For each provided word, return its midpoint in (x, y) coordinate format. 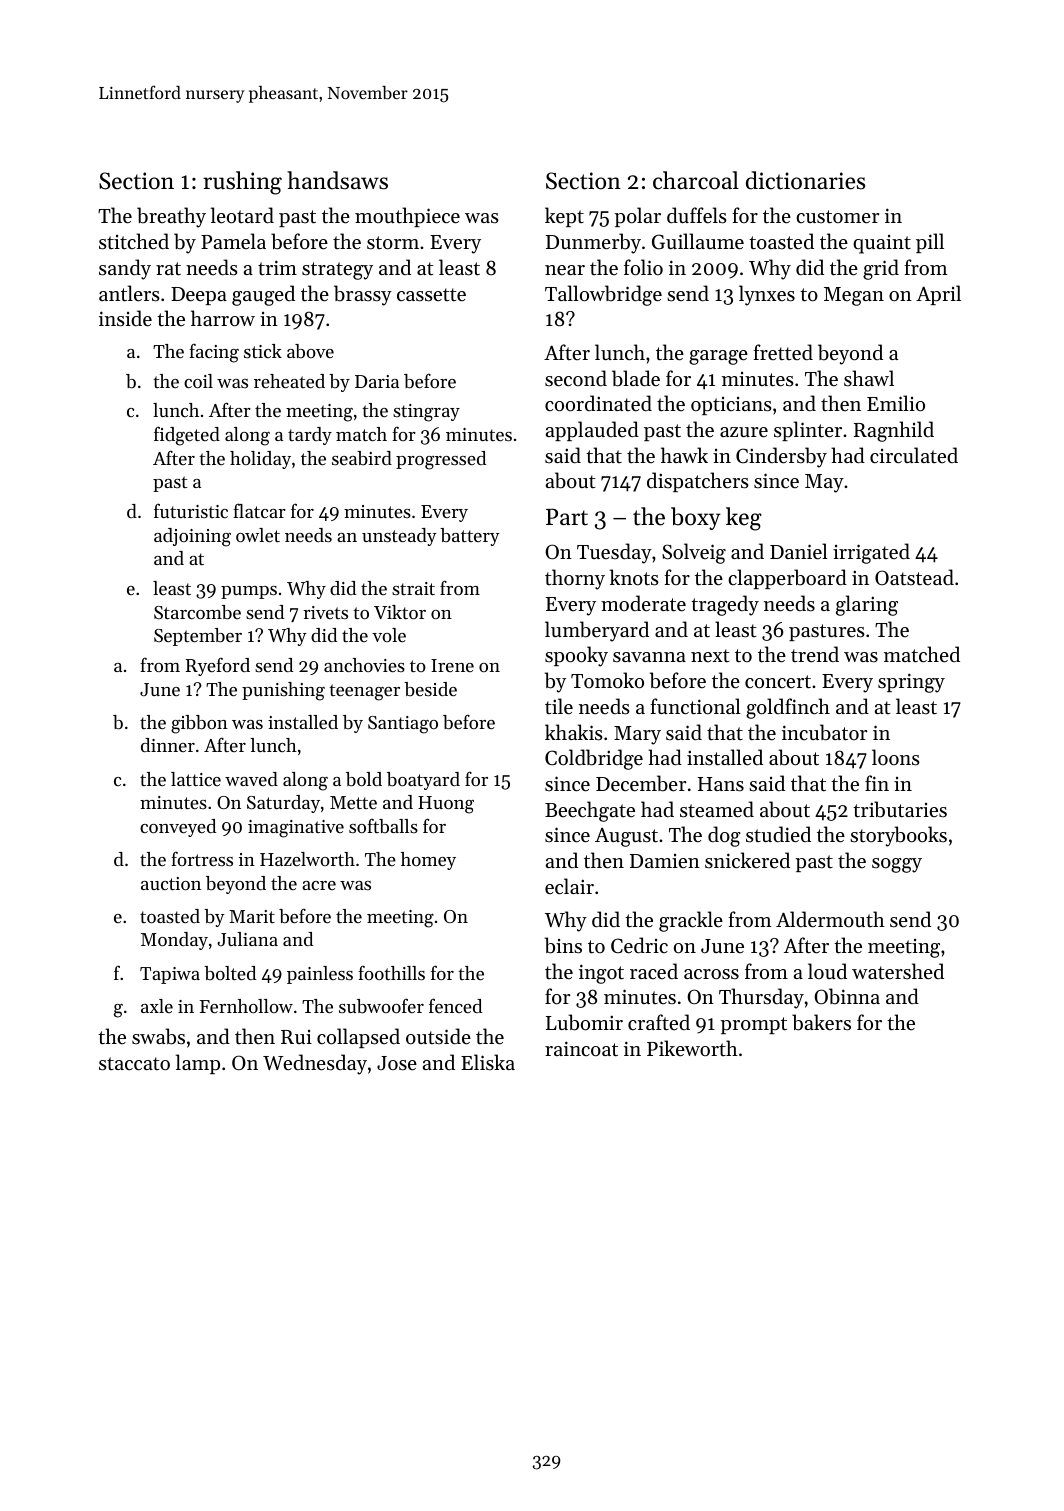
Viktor (400, 612)
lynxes (767, 295)
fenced (455, 1005)
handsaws (337, 180)
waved (251, 779)
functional (695, 706)
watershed (898, 971)
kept (564, 217)
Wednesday (315, 1064)
